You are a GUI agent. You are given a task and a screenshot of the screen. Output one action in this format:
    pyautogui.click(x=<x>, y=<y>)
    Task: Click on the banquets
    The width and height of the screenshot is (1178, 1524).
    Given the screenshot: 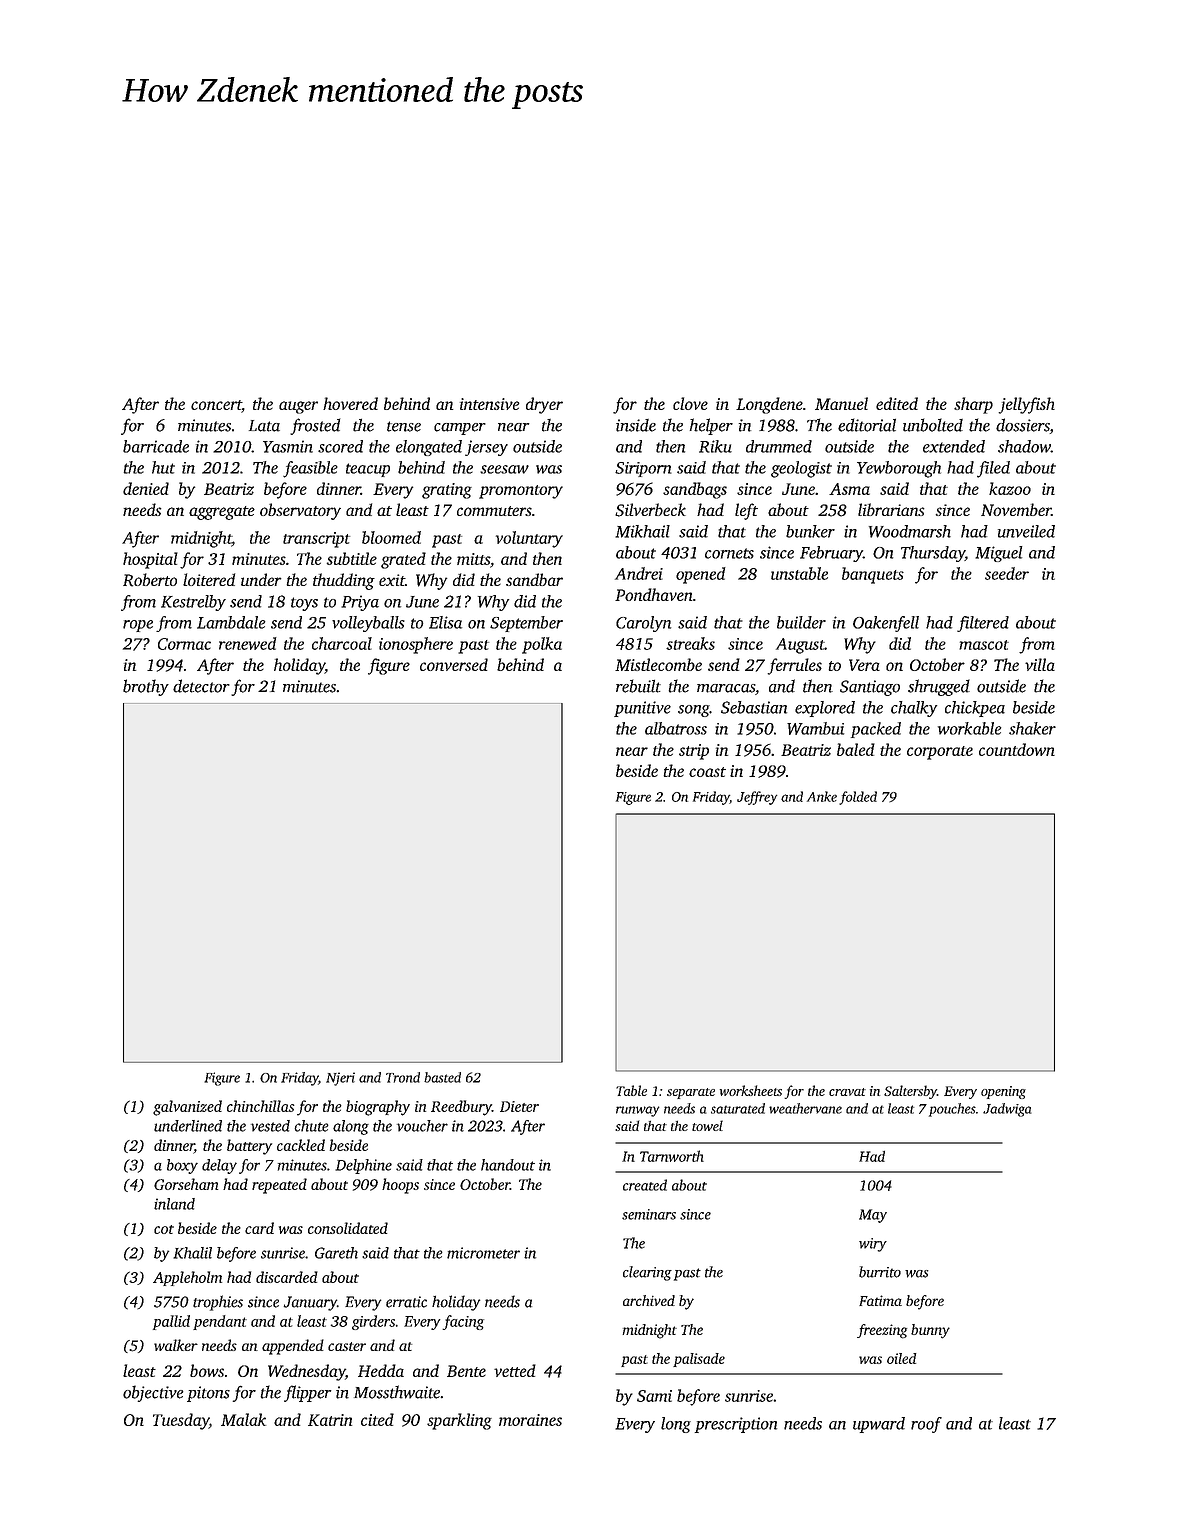 What is the action you would take?
    pyautogui.click(x=873, y=575)
